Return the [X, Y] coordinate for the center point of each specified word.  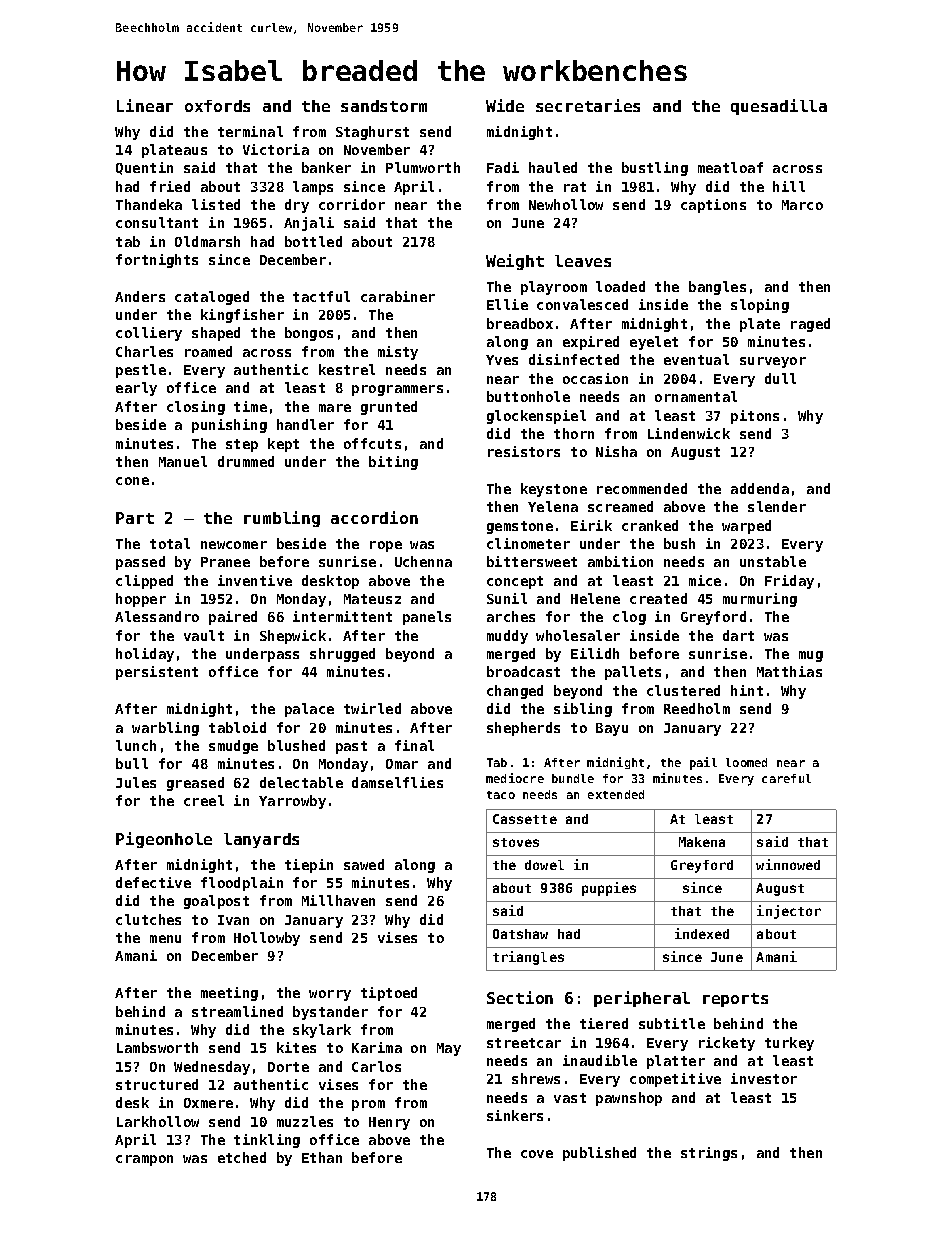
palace [309, 710]
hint [747, 690]
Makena [702, 842]
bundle [573, 778]
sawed [364, 864]
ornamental [696, 396]
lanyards [261, 840]
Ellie [507, 304]
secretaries [588, 105]
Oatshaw [520, 934]
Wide [505, 105]
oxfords [217, 106]
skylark [322, 1031]
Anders [140, 296]
